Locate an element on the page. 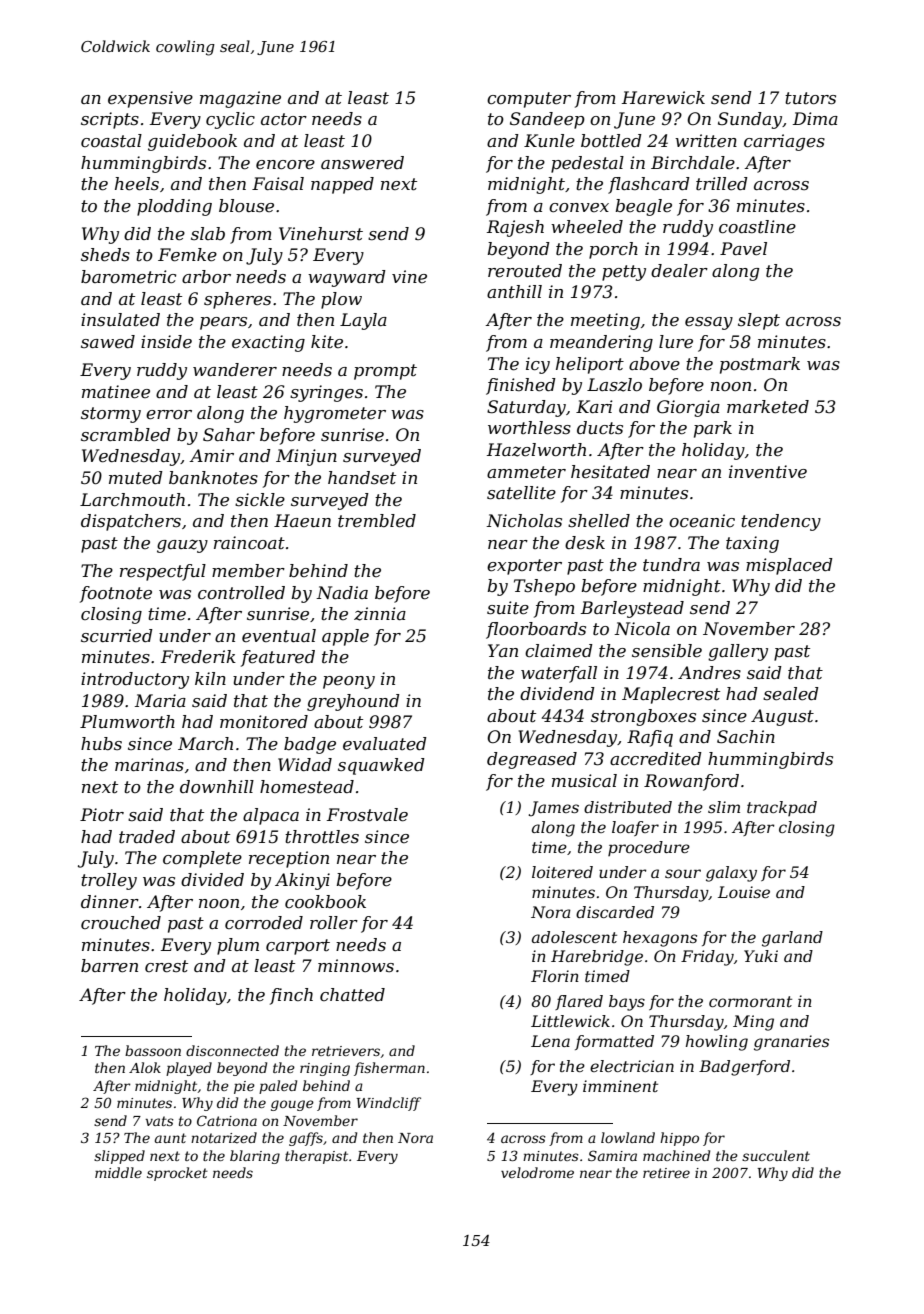  misplaced is located at coordinates (789, 566).
